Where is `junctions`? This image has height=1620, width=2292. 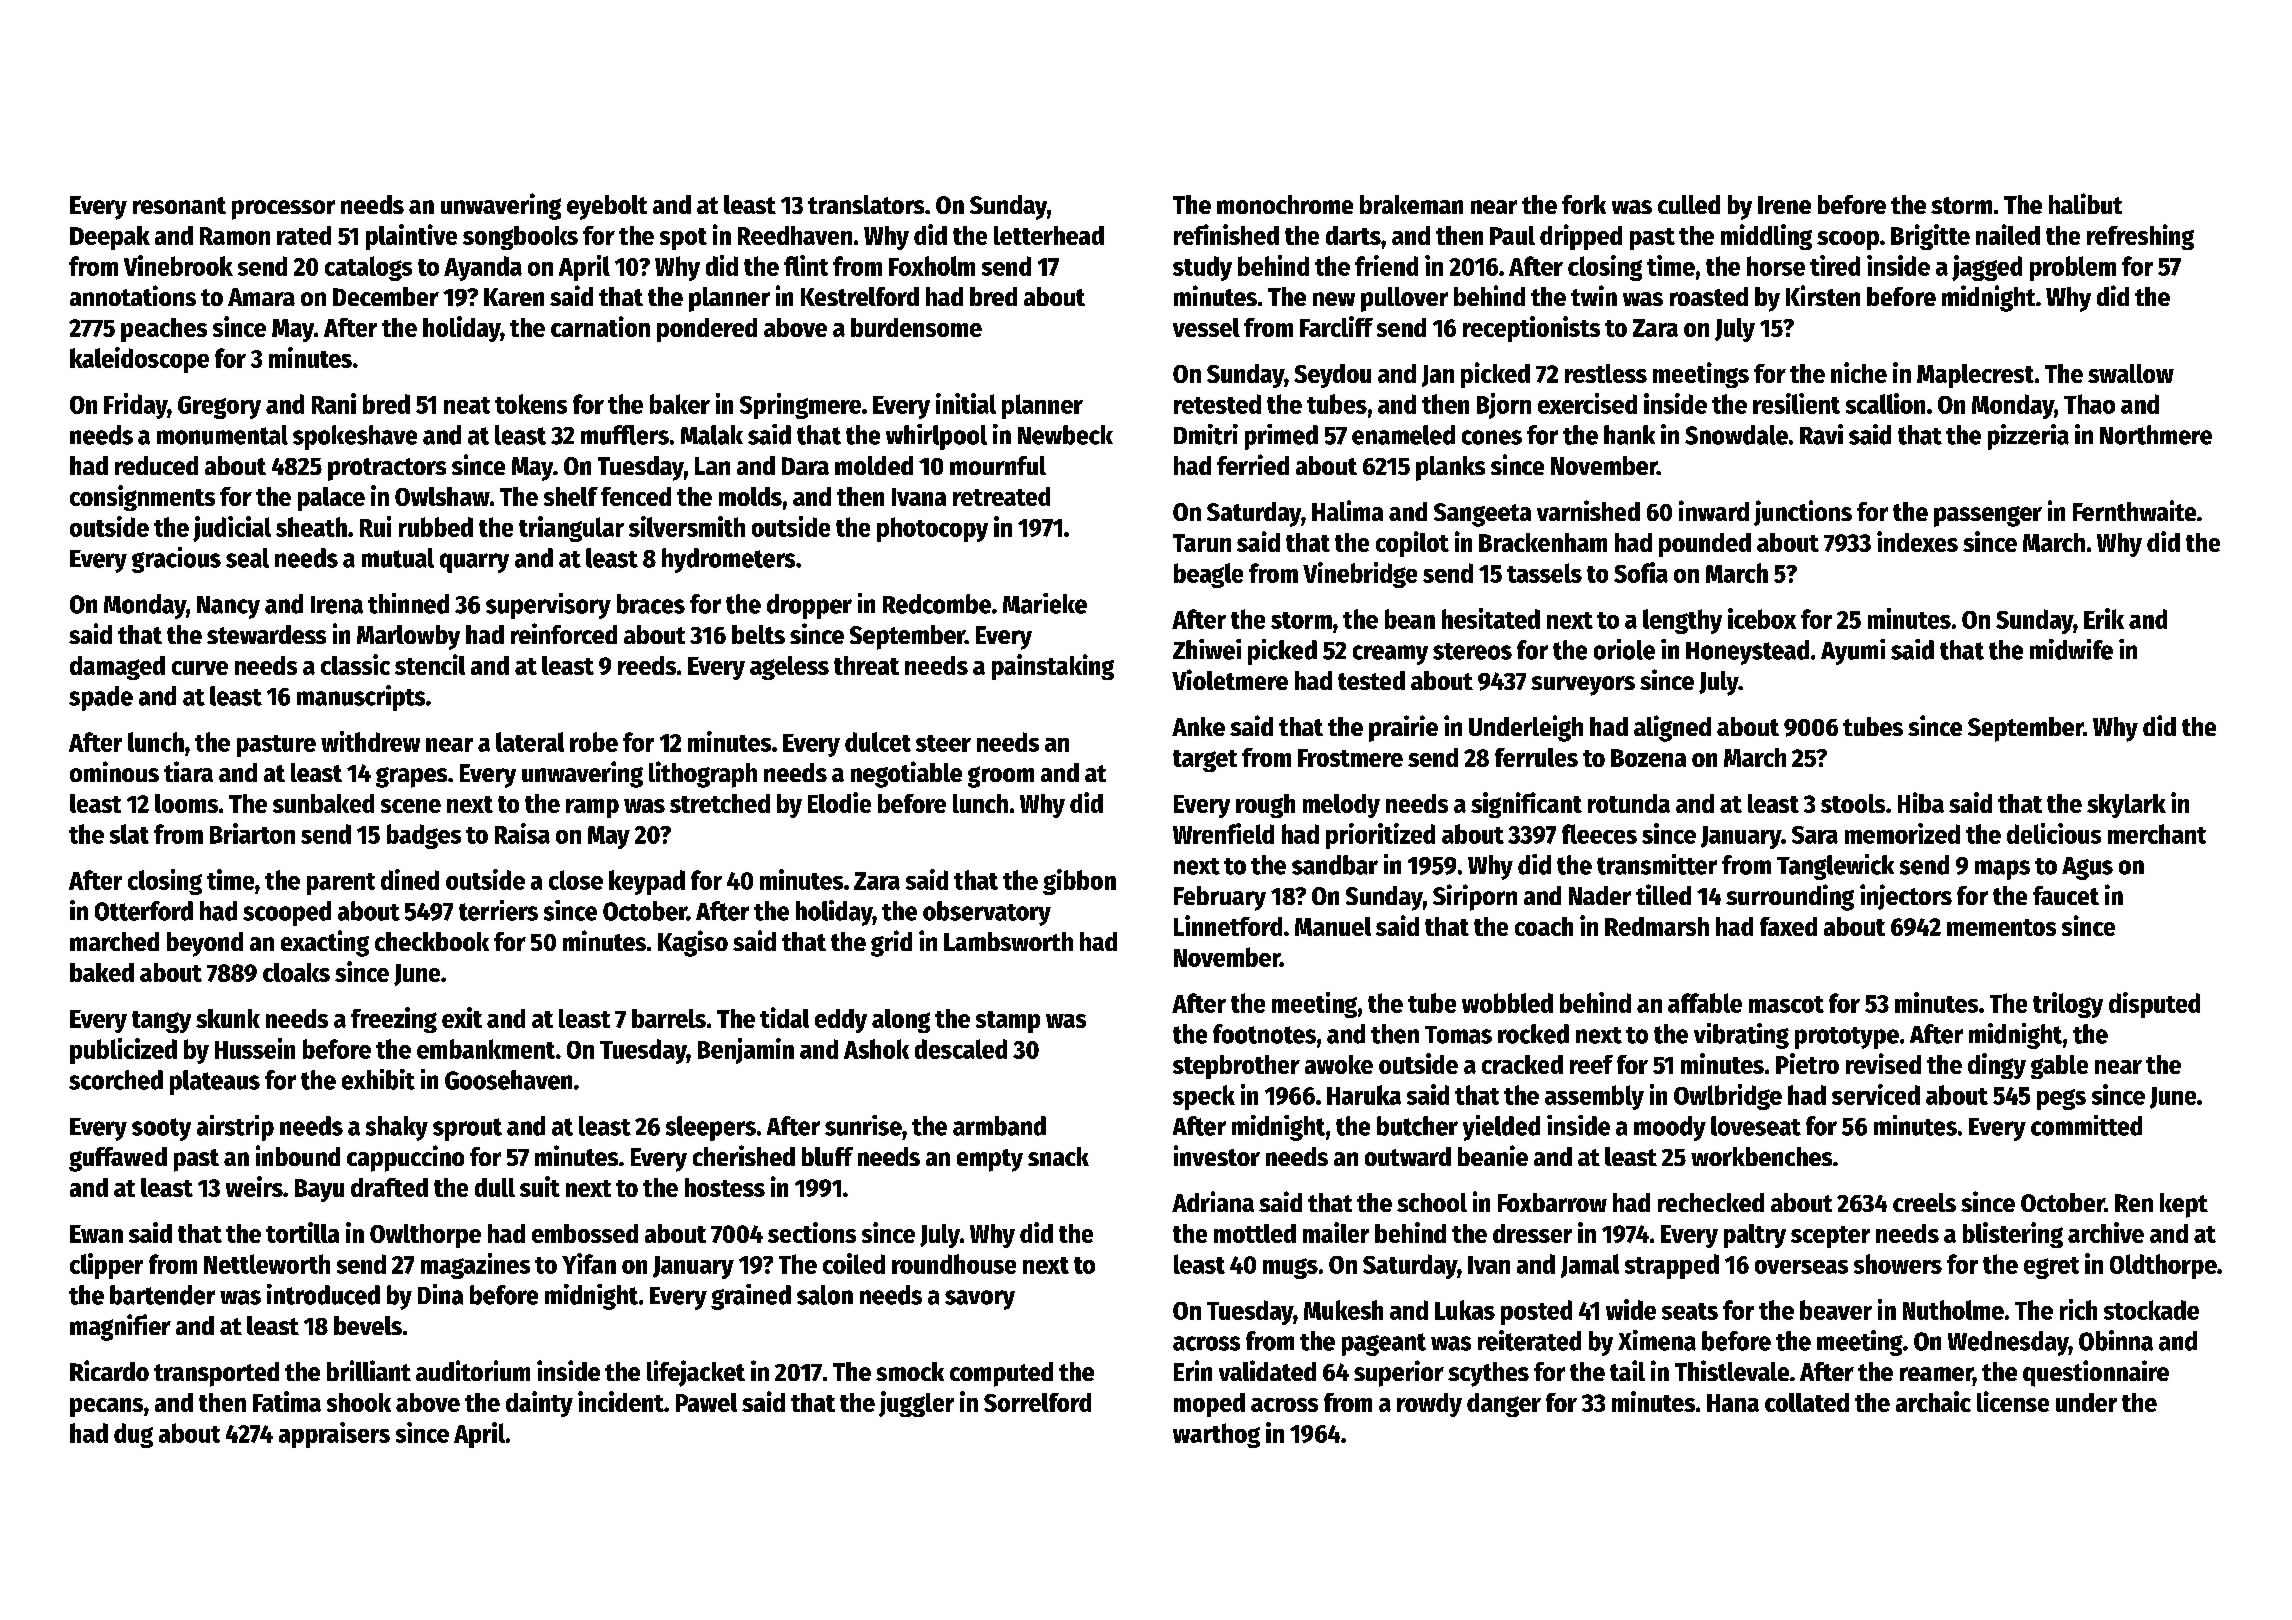 junctions is located at coordinates (1803, 513).
